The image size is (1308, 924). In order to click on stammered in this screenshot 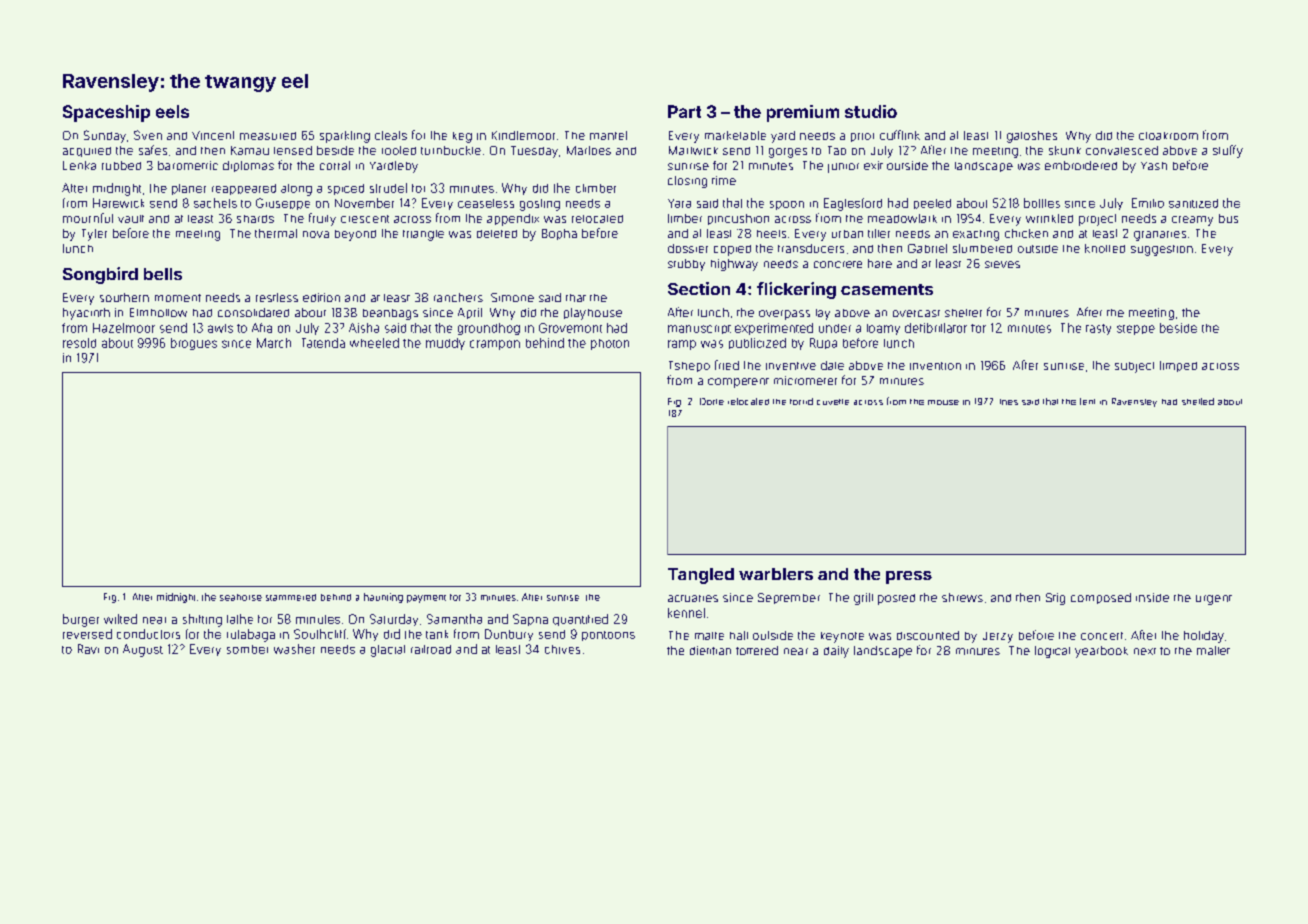, I will do `click(291, 597)`.
